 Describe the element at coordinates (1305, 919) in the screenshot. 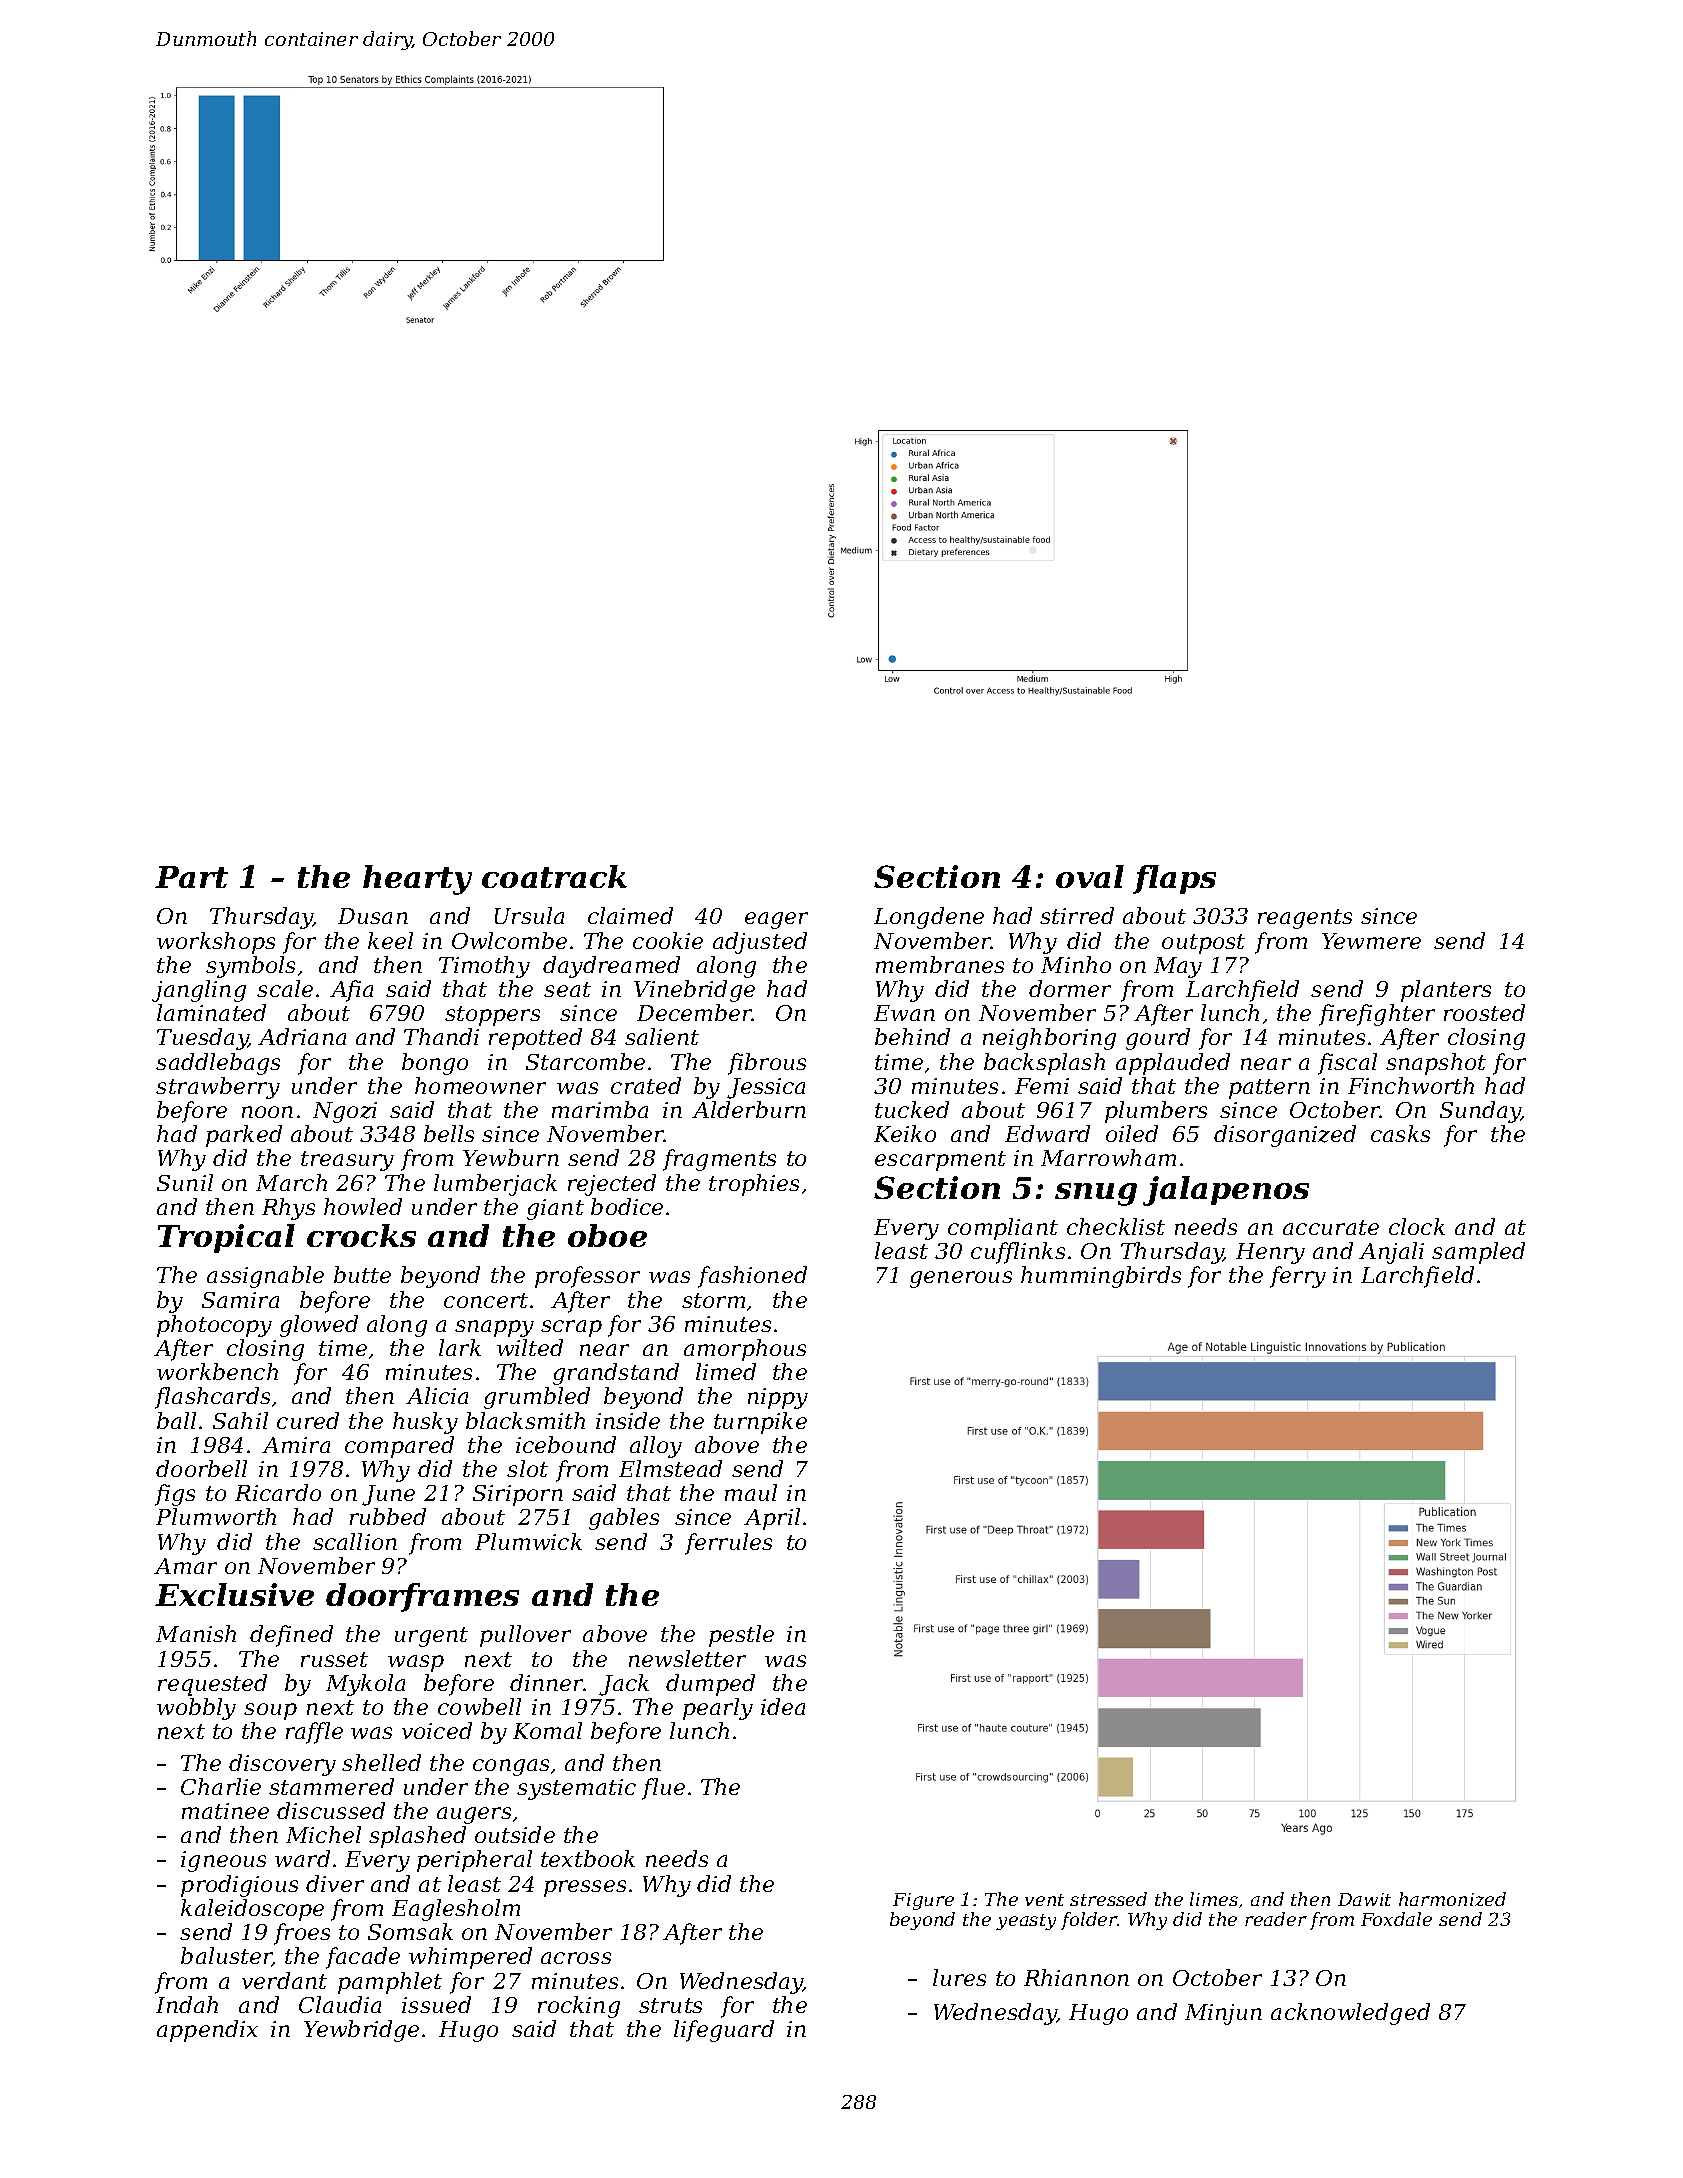

I see `reagents` at that location.
